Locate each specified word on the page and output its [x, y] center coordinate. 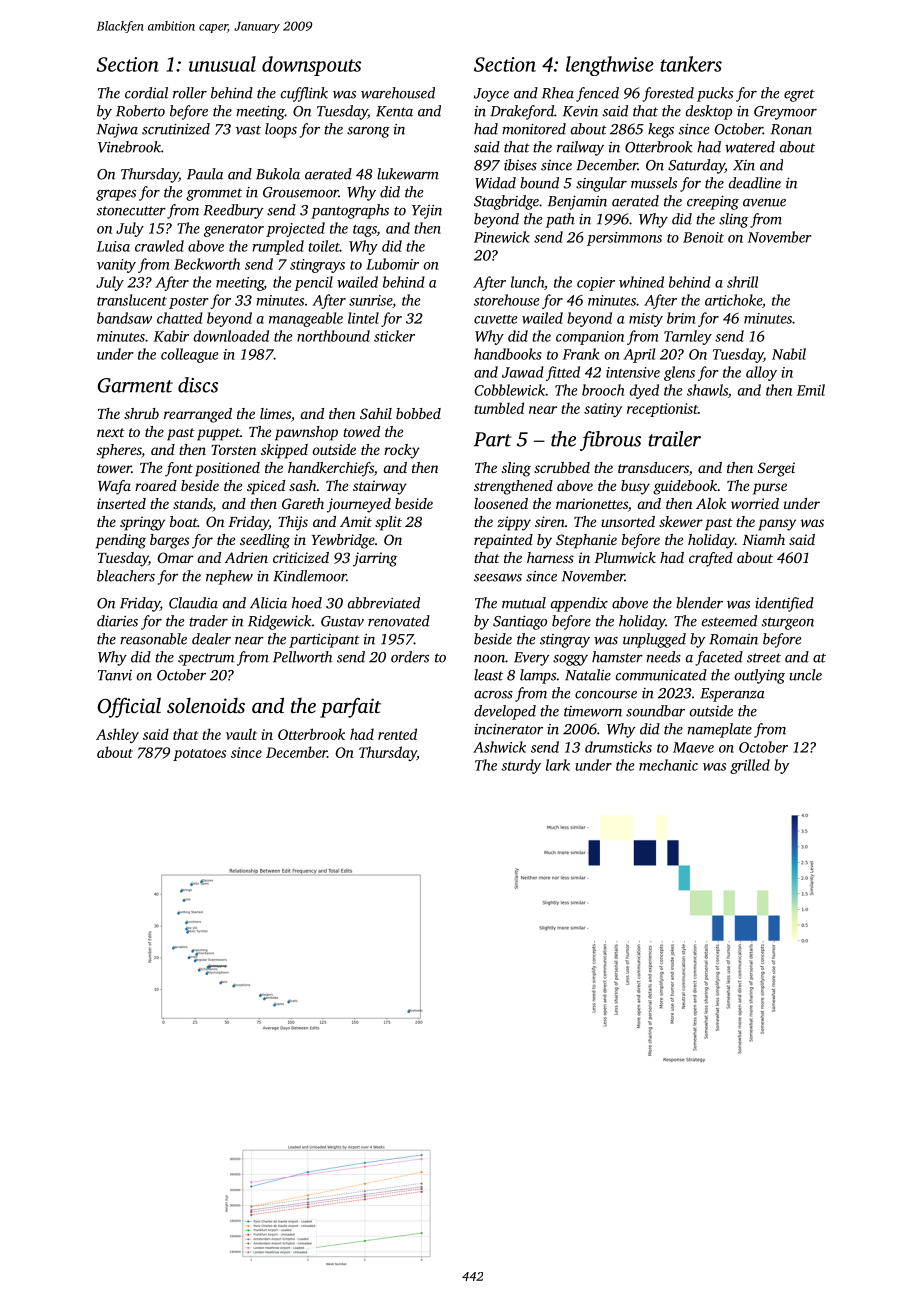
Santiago [520, 623]
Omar [176, 557]
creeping [713, 203]
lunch [527, 282]
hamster [617, 657]
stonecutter [131, 211]
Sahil [376, 413]
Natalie [588, 675]
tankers [691, 64]
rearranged [198, 415]
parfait [350, 707]
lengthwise [610, 66]
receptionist [662, 410]
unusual [222, 64]
